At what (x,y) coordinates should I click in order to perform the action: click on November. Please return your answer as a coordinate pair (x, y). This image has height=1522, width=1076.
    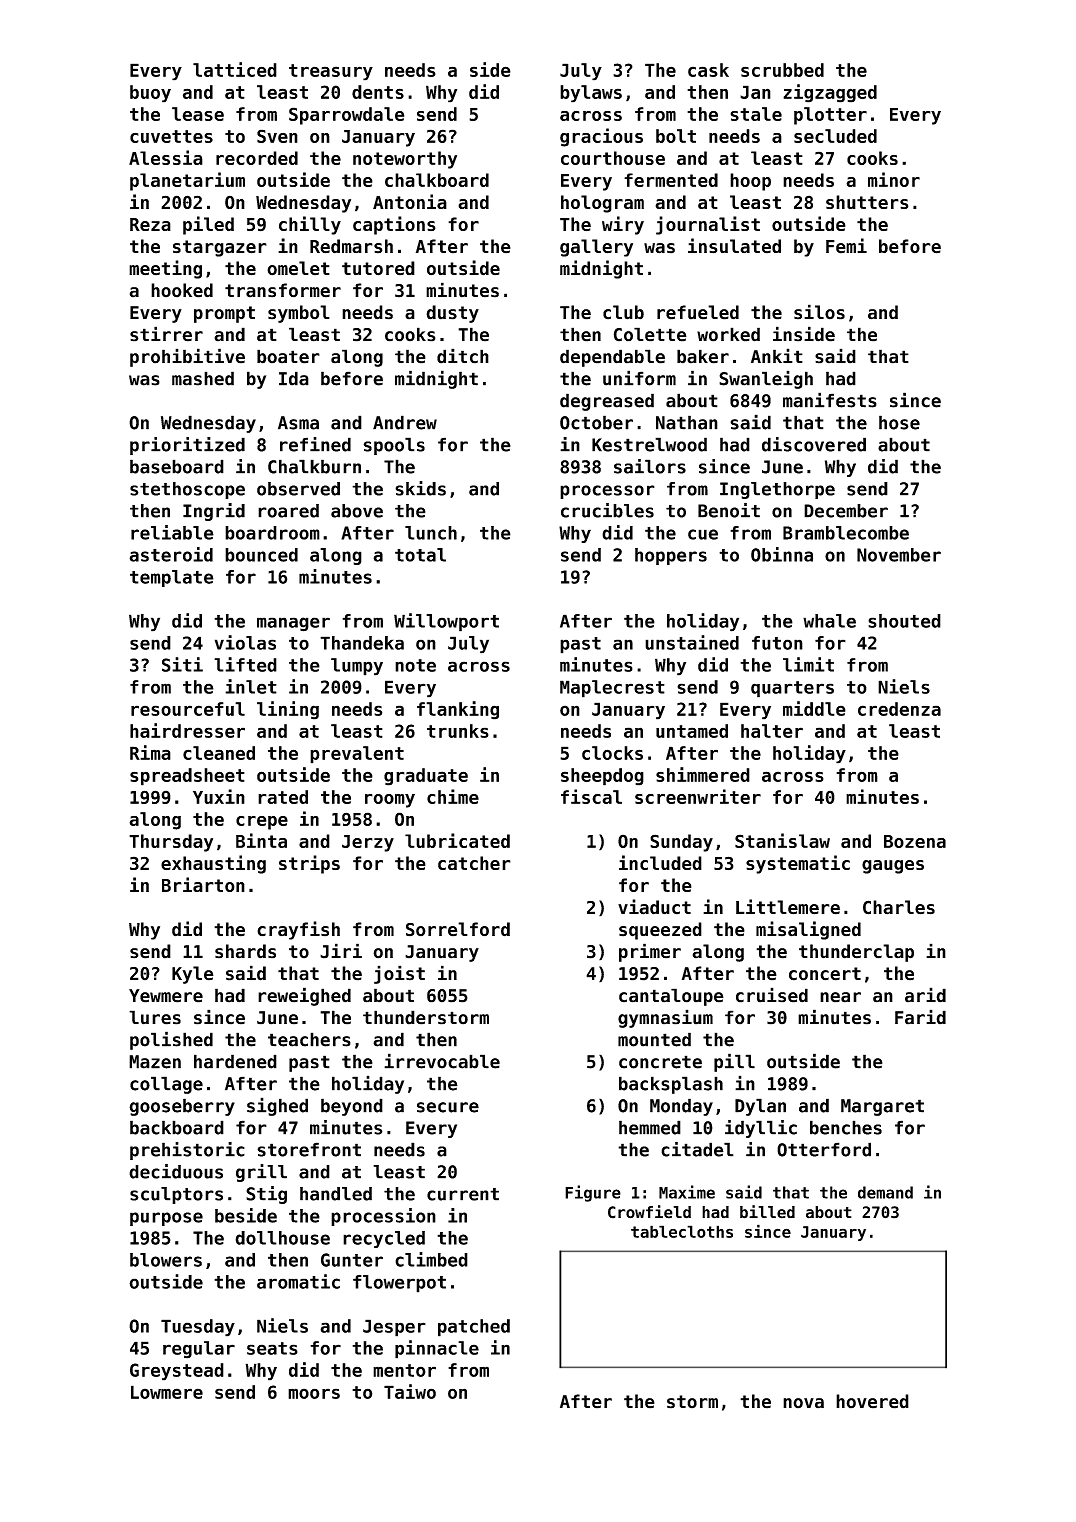
    Looking at the image, I should click on (899, 555).
